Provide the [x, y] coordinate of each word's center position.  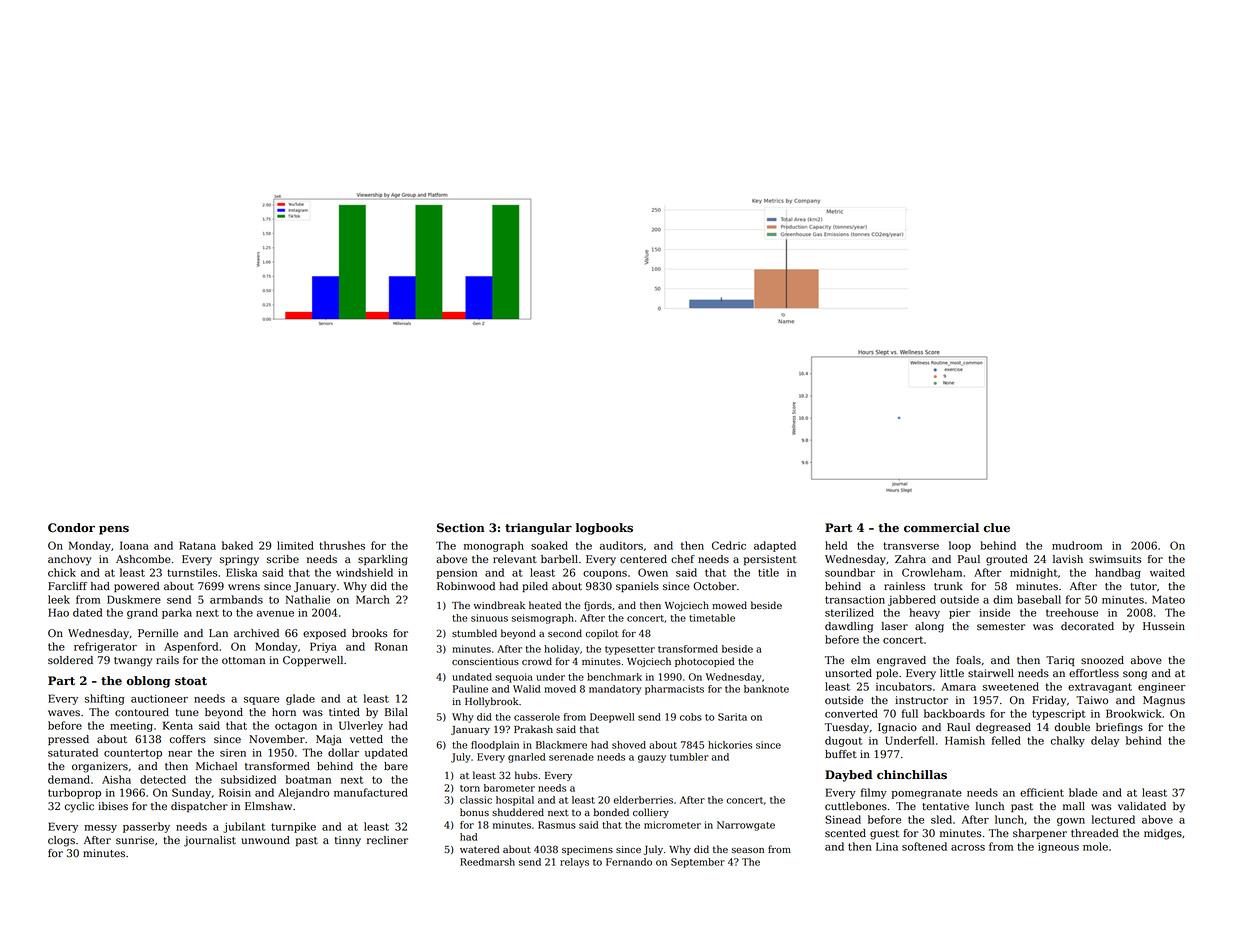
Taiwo [1092, 700]
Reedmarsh [487, 862]
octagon [296, 727]
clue [997, 528]
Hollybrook [491, 702]
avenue [275, 614]
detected [163, 779]
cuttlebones [856, 806]
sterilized [849, 612]
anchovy [69, 560]
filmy [874, 793]
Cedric [729, 545]
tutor [1143, 587]
